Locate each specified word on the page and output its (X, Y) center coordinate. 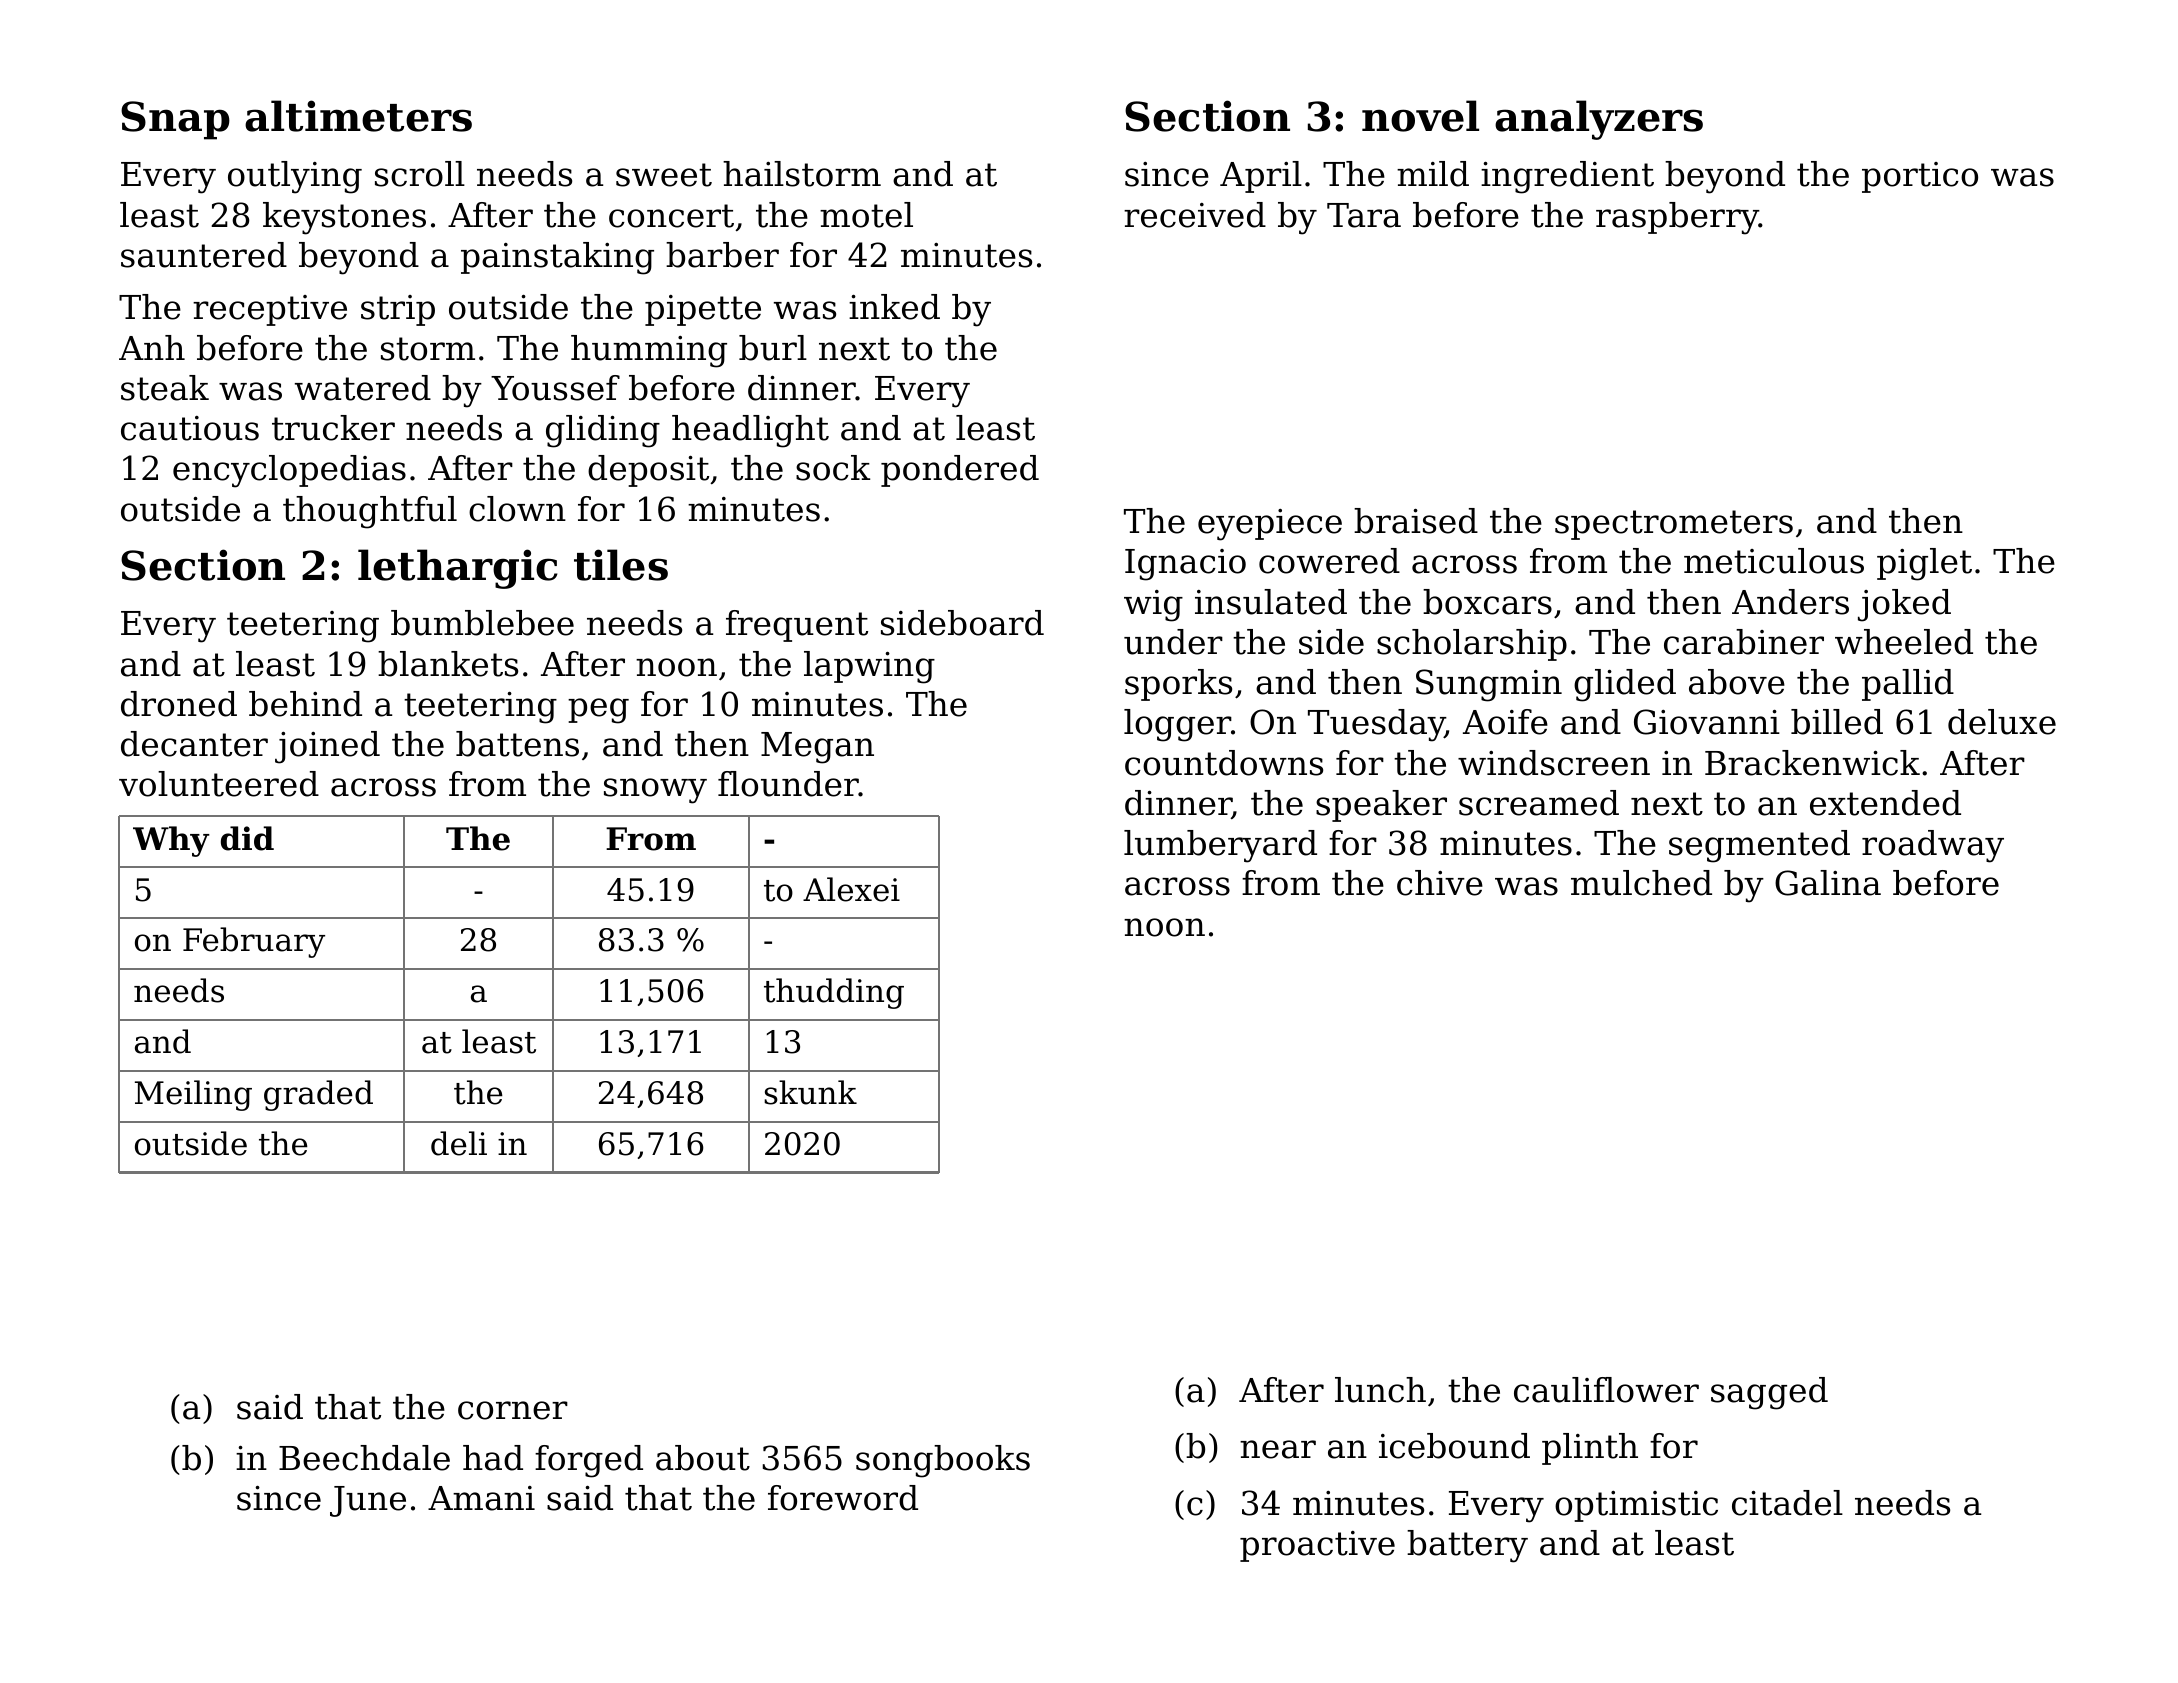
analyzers (1599, 120)
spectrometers (1674, 525)
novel (1420, 116)
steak (165, 388)
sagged (1769, 1393)
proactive (1317, 1546)
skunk (810, 1092)
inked (894, 307)
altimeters (358, 116)
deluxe (2002, 722)
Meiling (193, 1095)
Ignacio (1185, 565)
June (368, 1501)
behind (305, 704)
